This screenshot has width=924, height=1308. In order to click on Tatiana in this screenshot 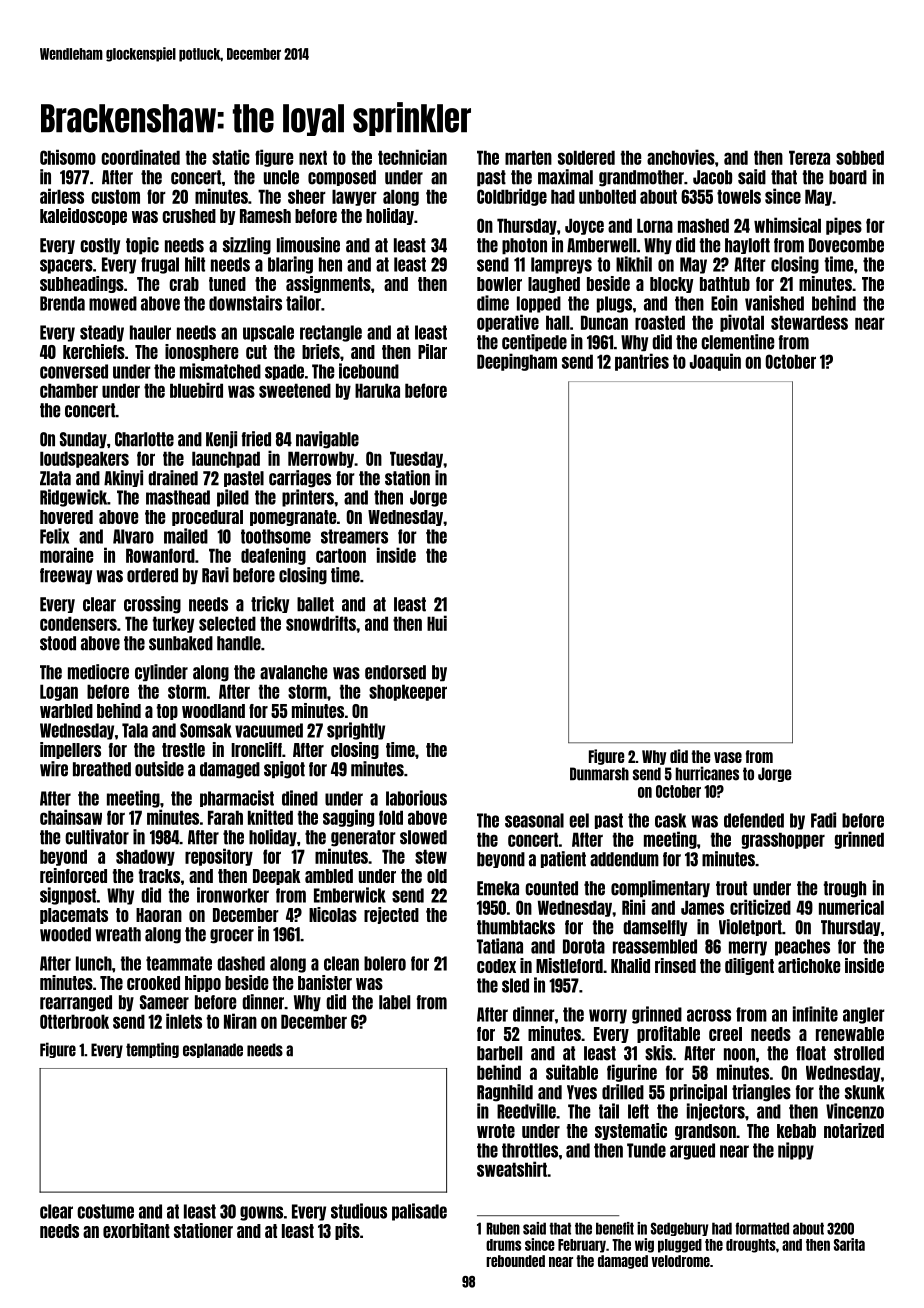, I will do `click(500, 946)`.
